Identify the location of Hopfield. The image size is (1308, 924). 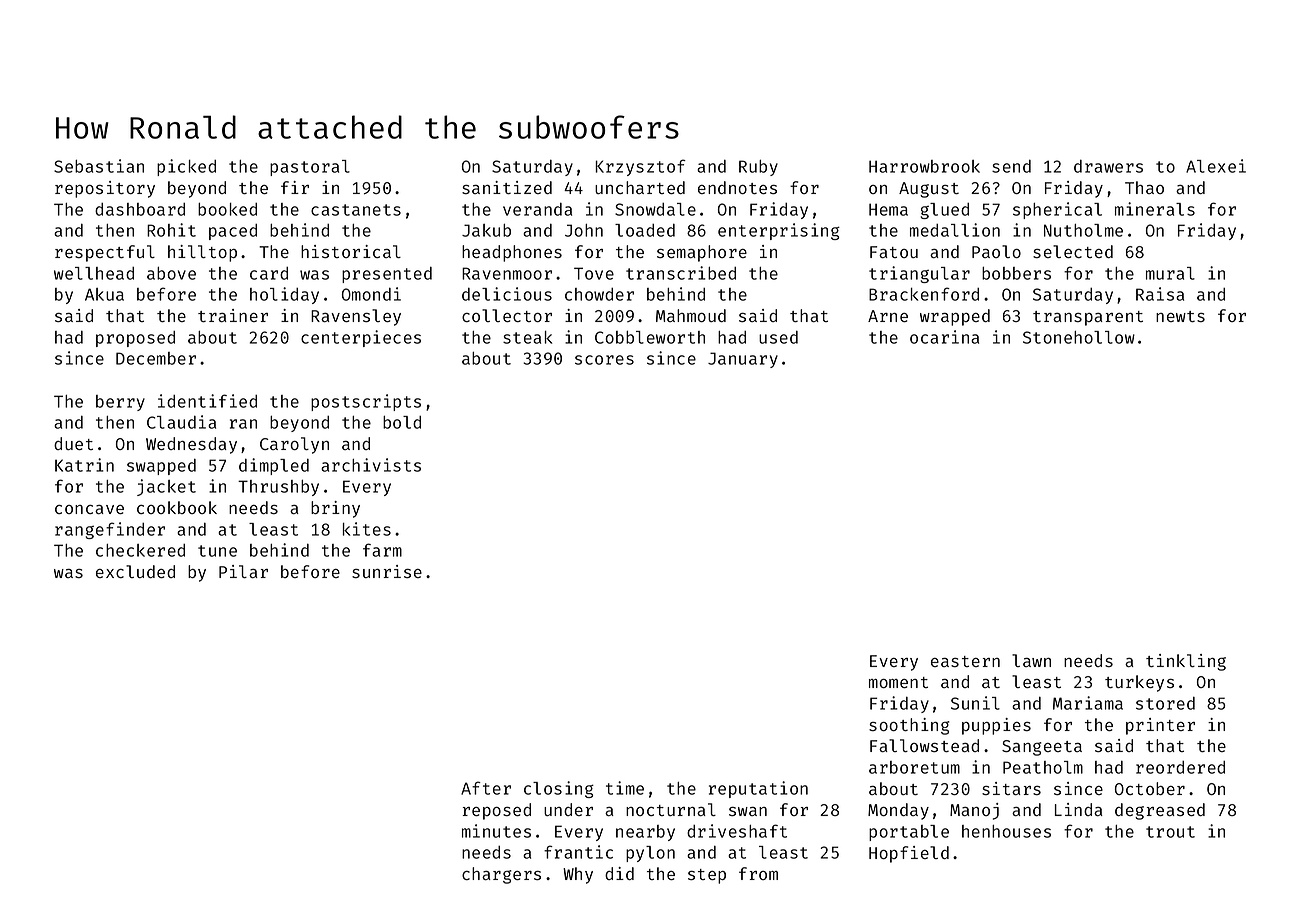
(909, 854).
